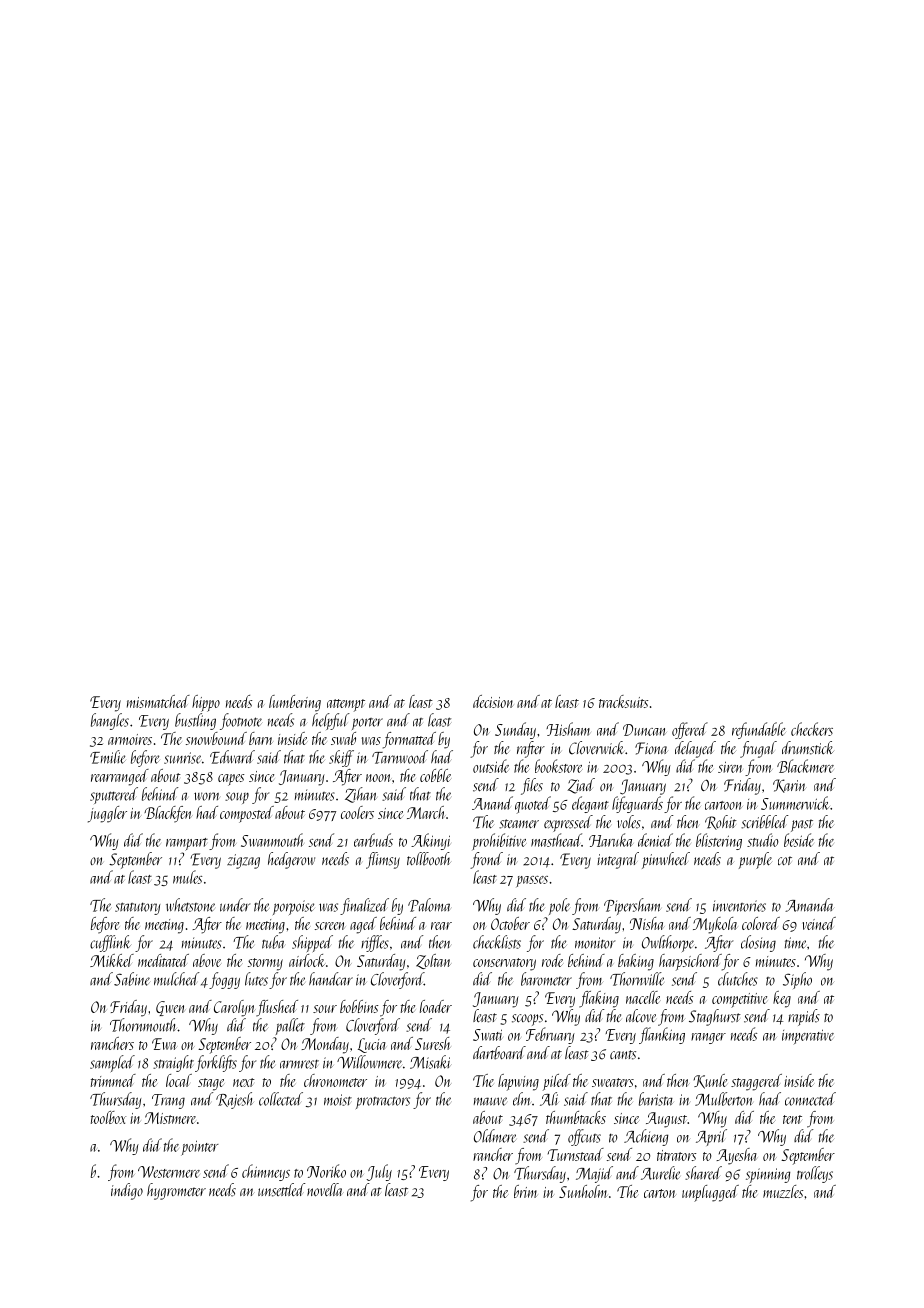 The height and width of the screenshot is (1308, 924). What do you see at coordinates (792, 1119) in the screenshot?
I see `tent` at bounding box center [792, 1119].
